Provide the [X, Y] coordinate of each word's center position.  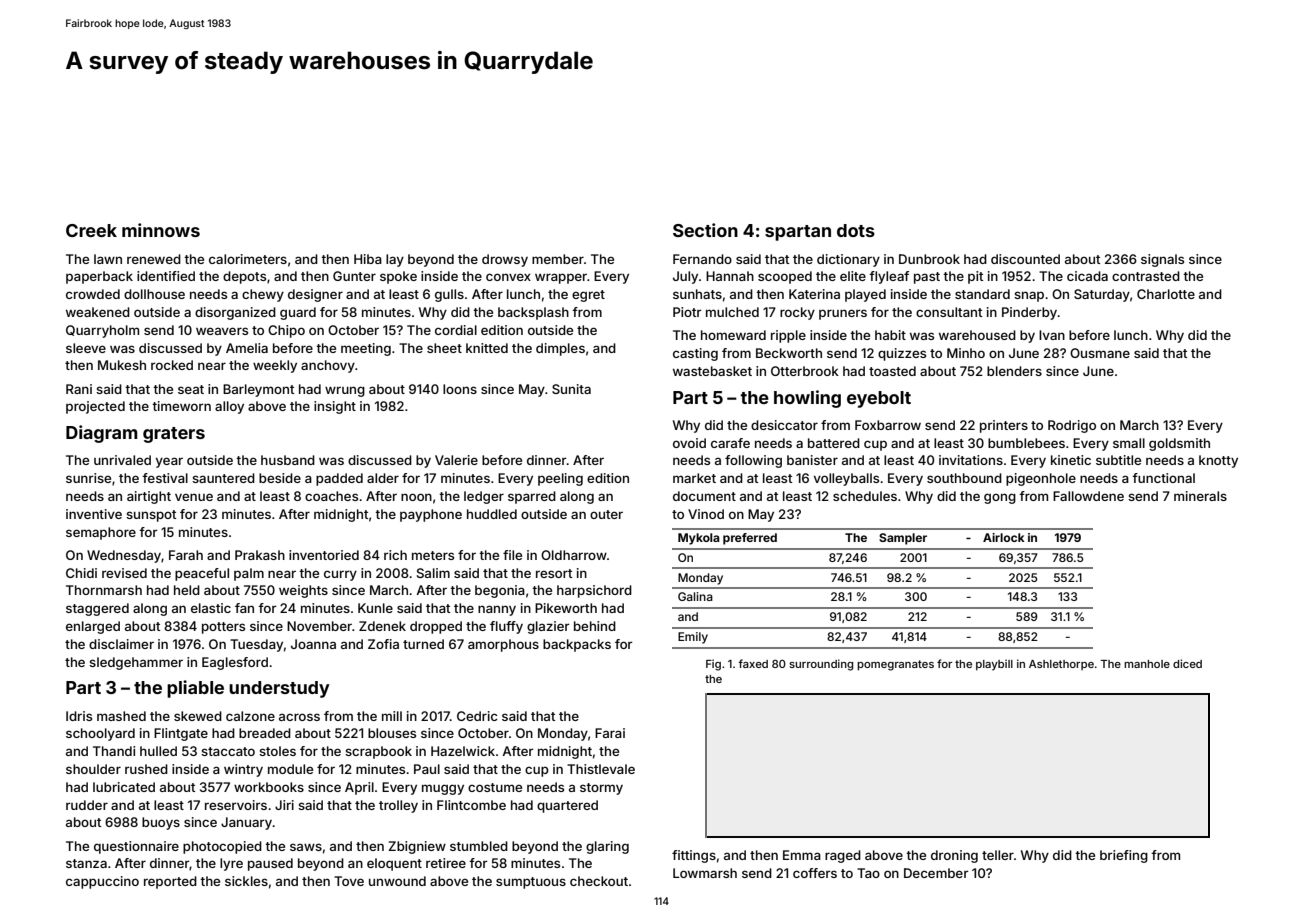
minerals [1200, 496]
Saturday [1102, 295]
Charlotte [1166, 294]
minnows [161, 230]
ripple [788, 336]
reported [170, 882]
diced [1187, 663]
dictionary [848, 260]
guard [298, 313]
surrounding [821, 665]
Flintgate [181, 734]
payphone [431, 515]
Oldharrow [574, 555]
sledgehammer [136, 663]
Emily [693, 638]
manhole [1147, 664]
